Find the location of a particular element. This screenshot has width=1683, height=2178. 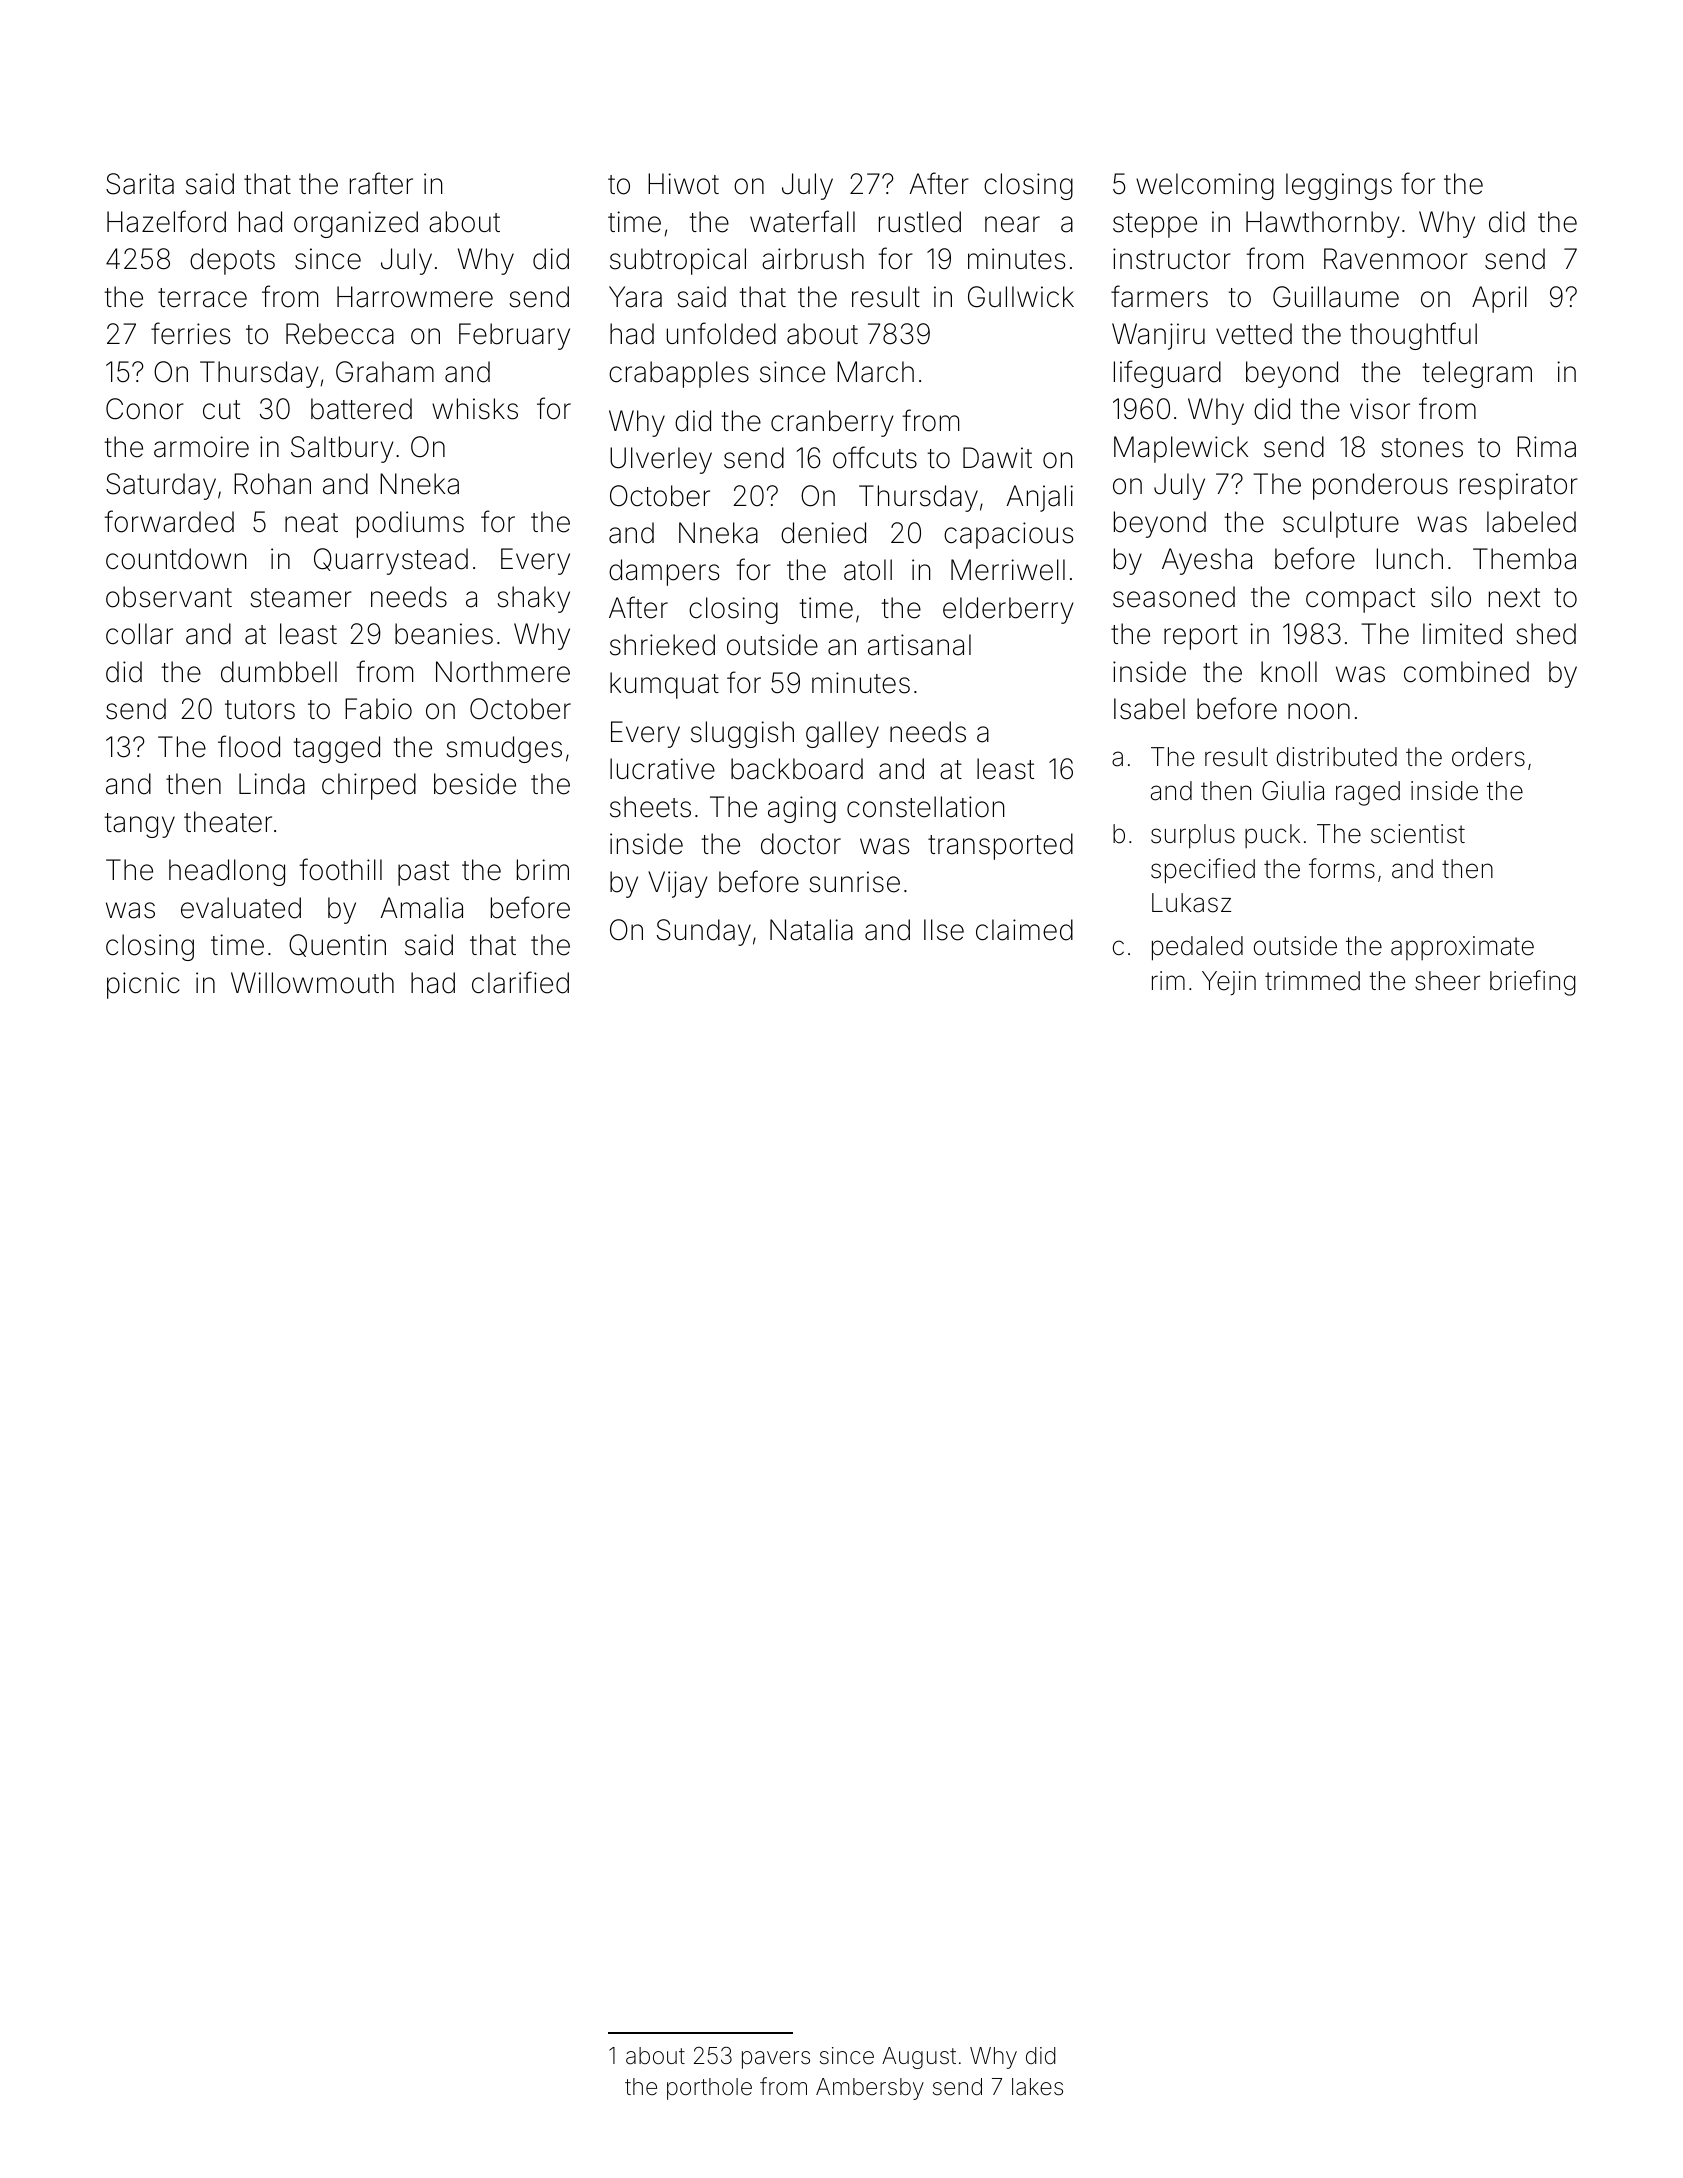

atoll is located at coordinates (868, 570).
